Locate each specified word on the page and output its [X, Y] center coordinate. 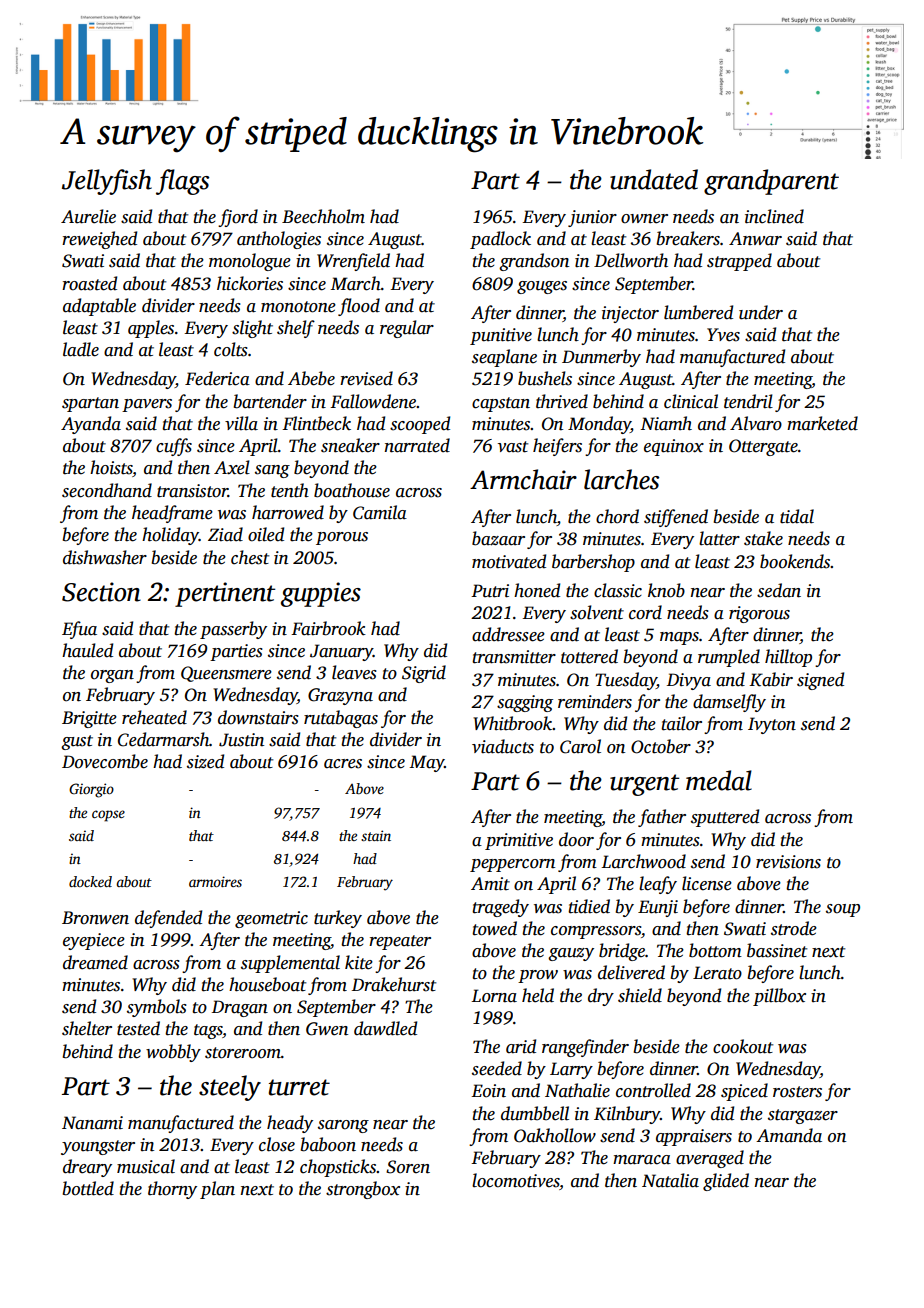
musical [146, 1166]
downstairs [258, 717]
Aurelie [88, 216]
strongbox [363, 1190]
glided [726, 1182]
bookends [795, 561]
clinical [691, 401]
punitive [501, 336]
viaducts [503, 746]
